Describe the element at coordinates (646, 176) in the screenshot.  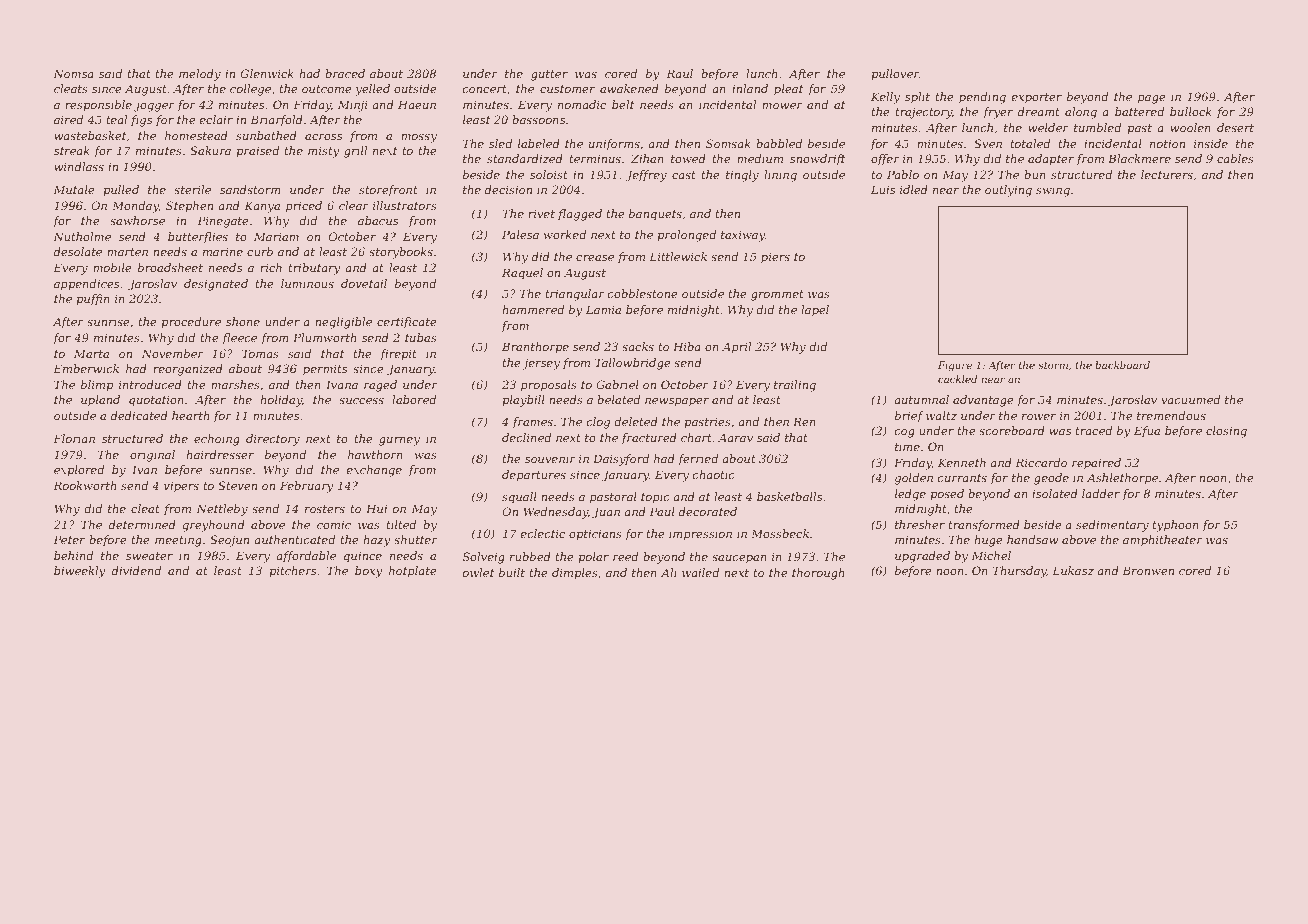
I see `Jeffrey` at that location.
